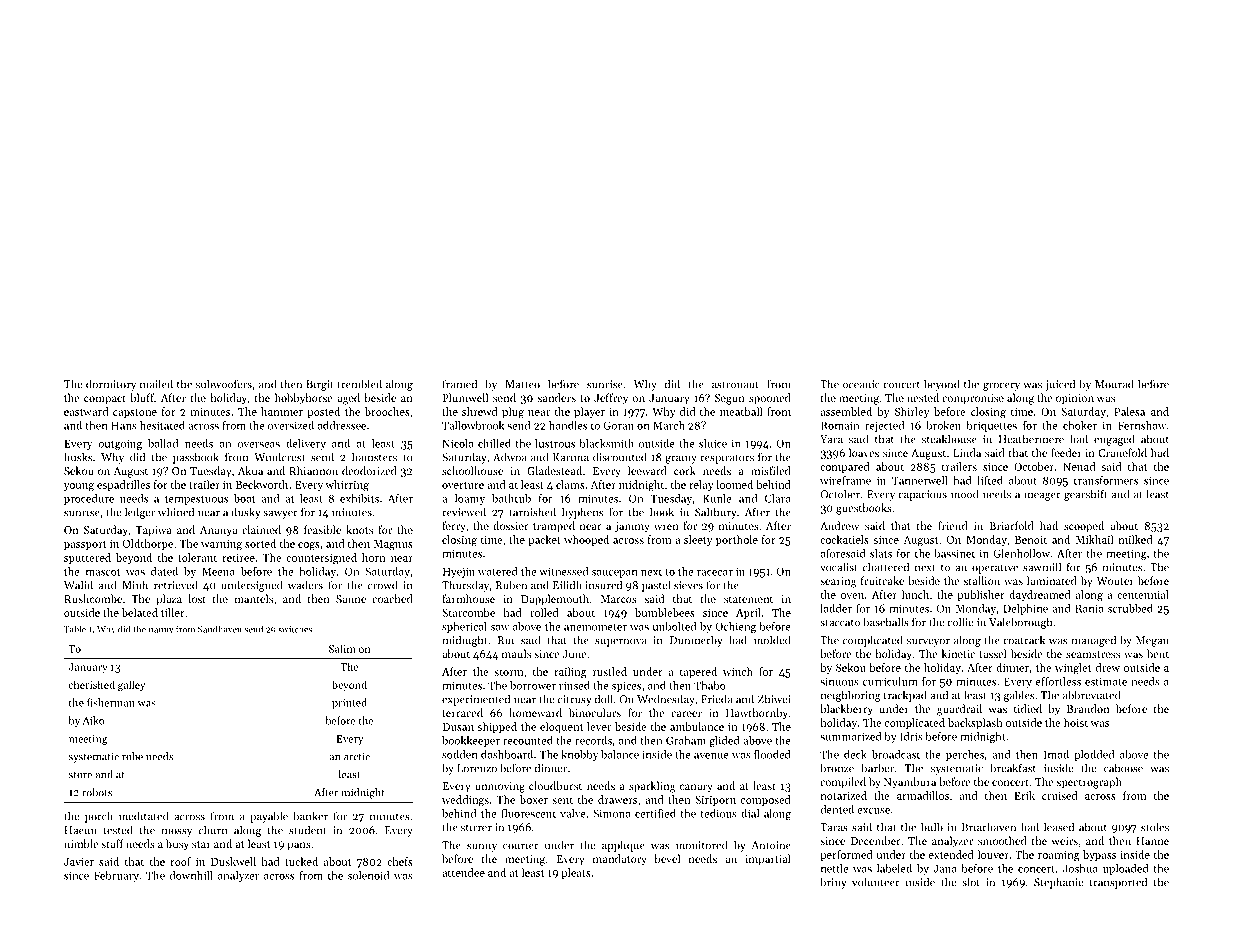 The height and width of the document is (952, 1233). What do you see at coordinates (735, 385) in the document?
I see `astronaut` at bounding box center [735, 385].
